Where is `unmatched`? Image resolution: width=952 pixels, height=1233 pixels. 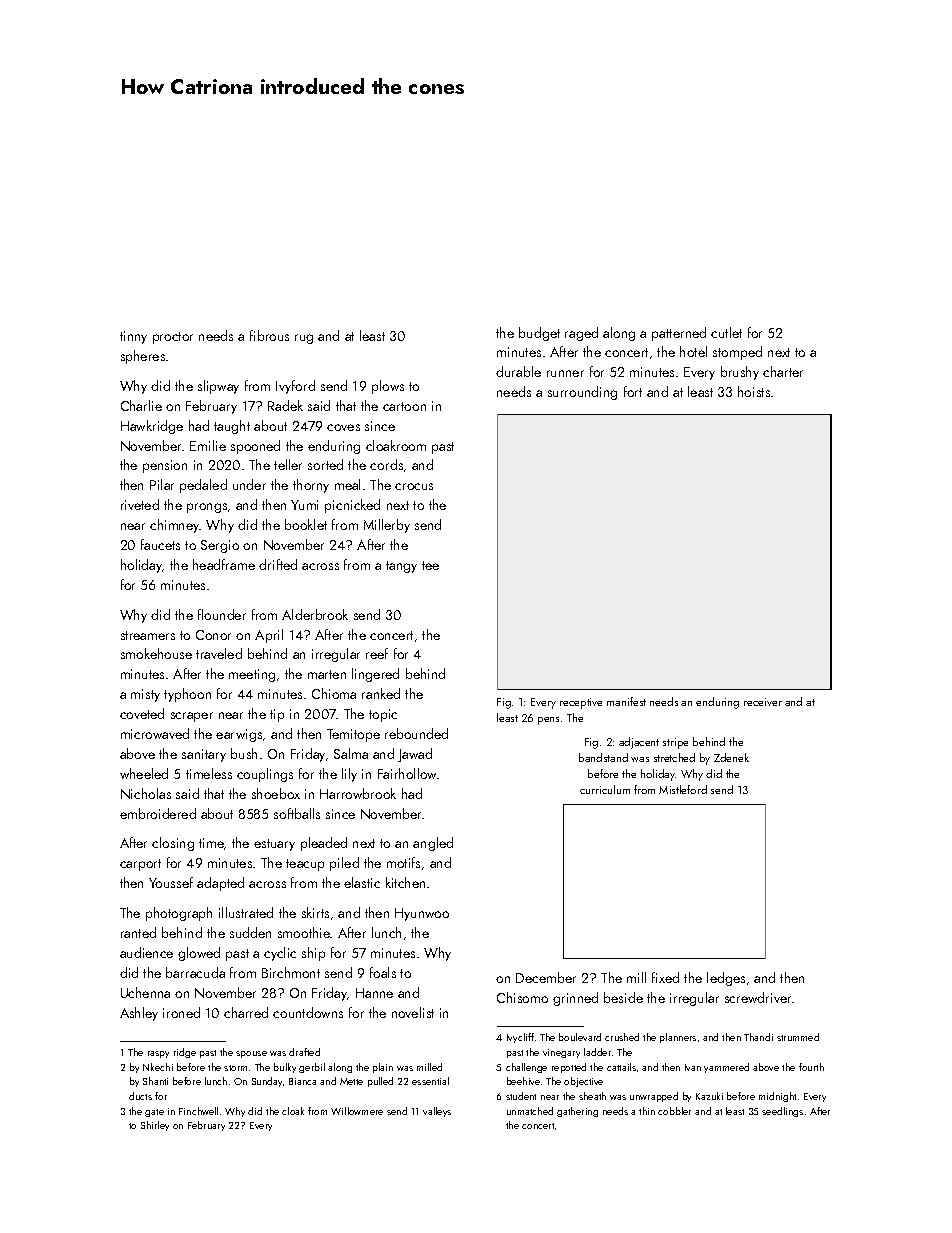
unmatched is located at coordinates (530, 1111).
